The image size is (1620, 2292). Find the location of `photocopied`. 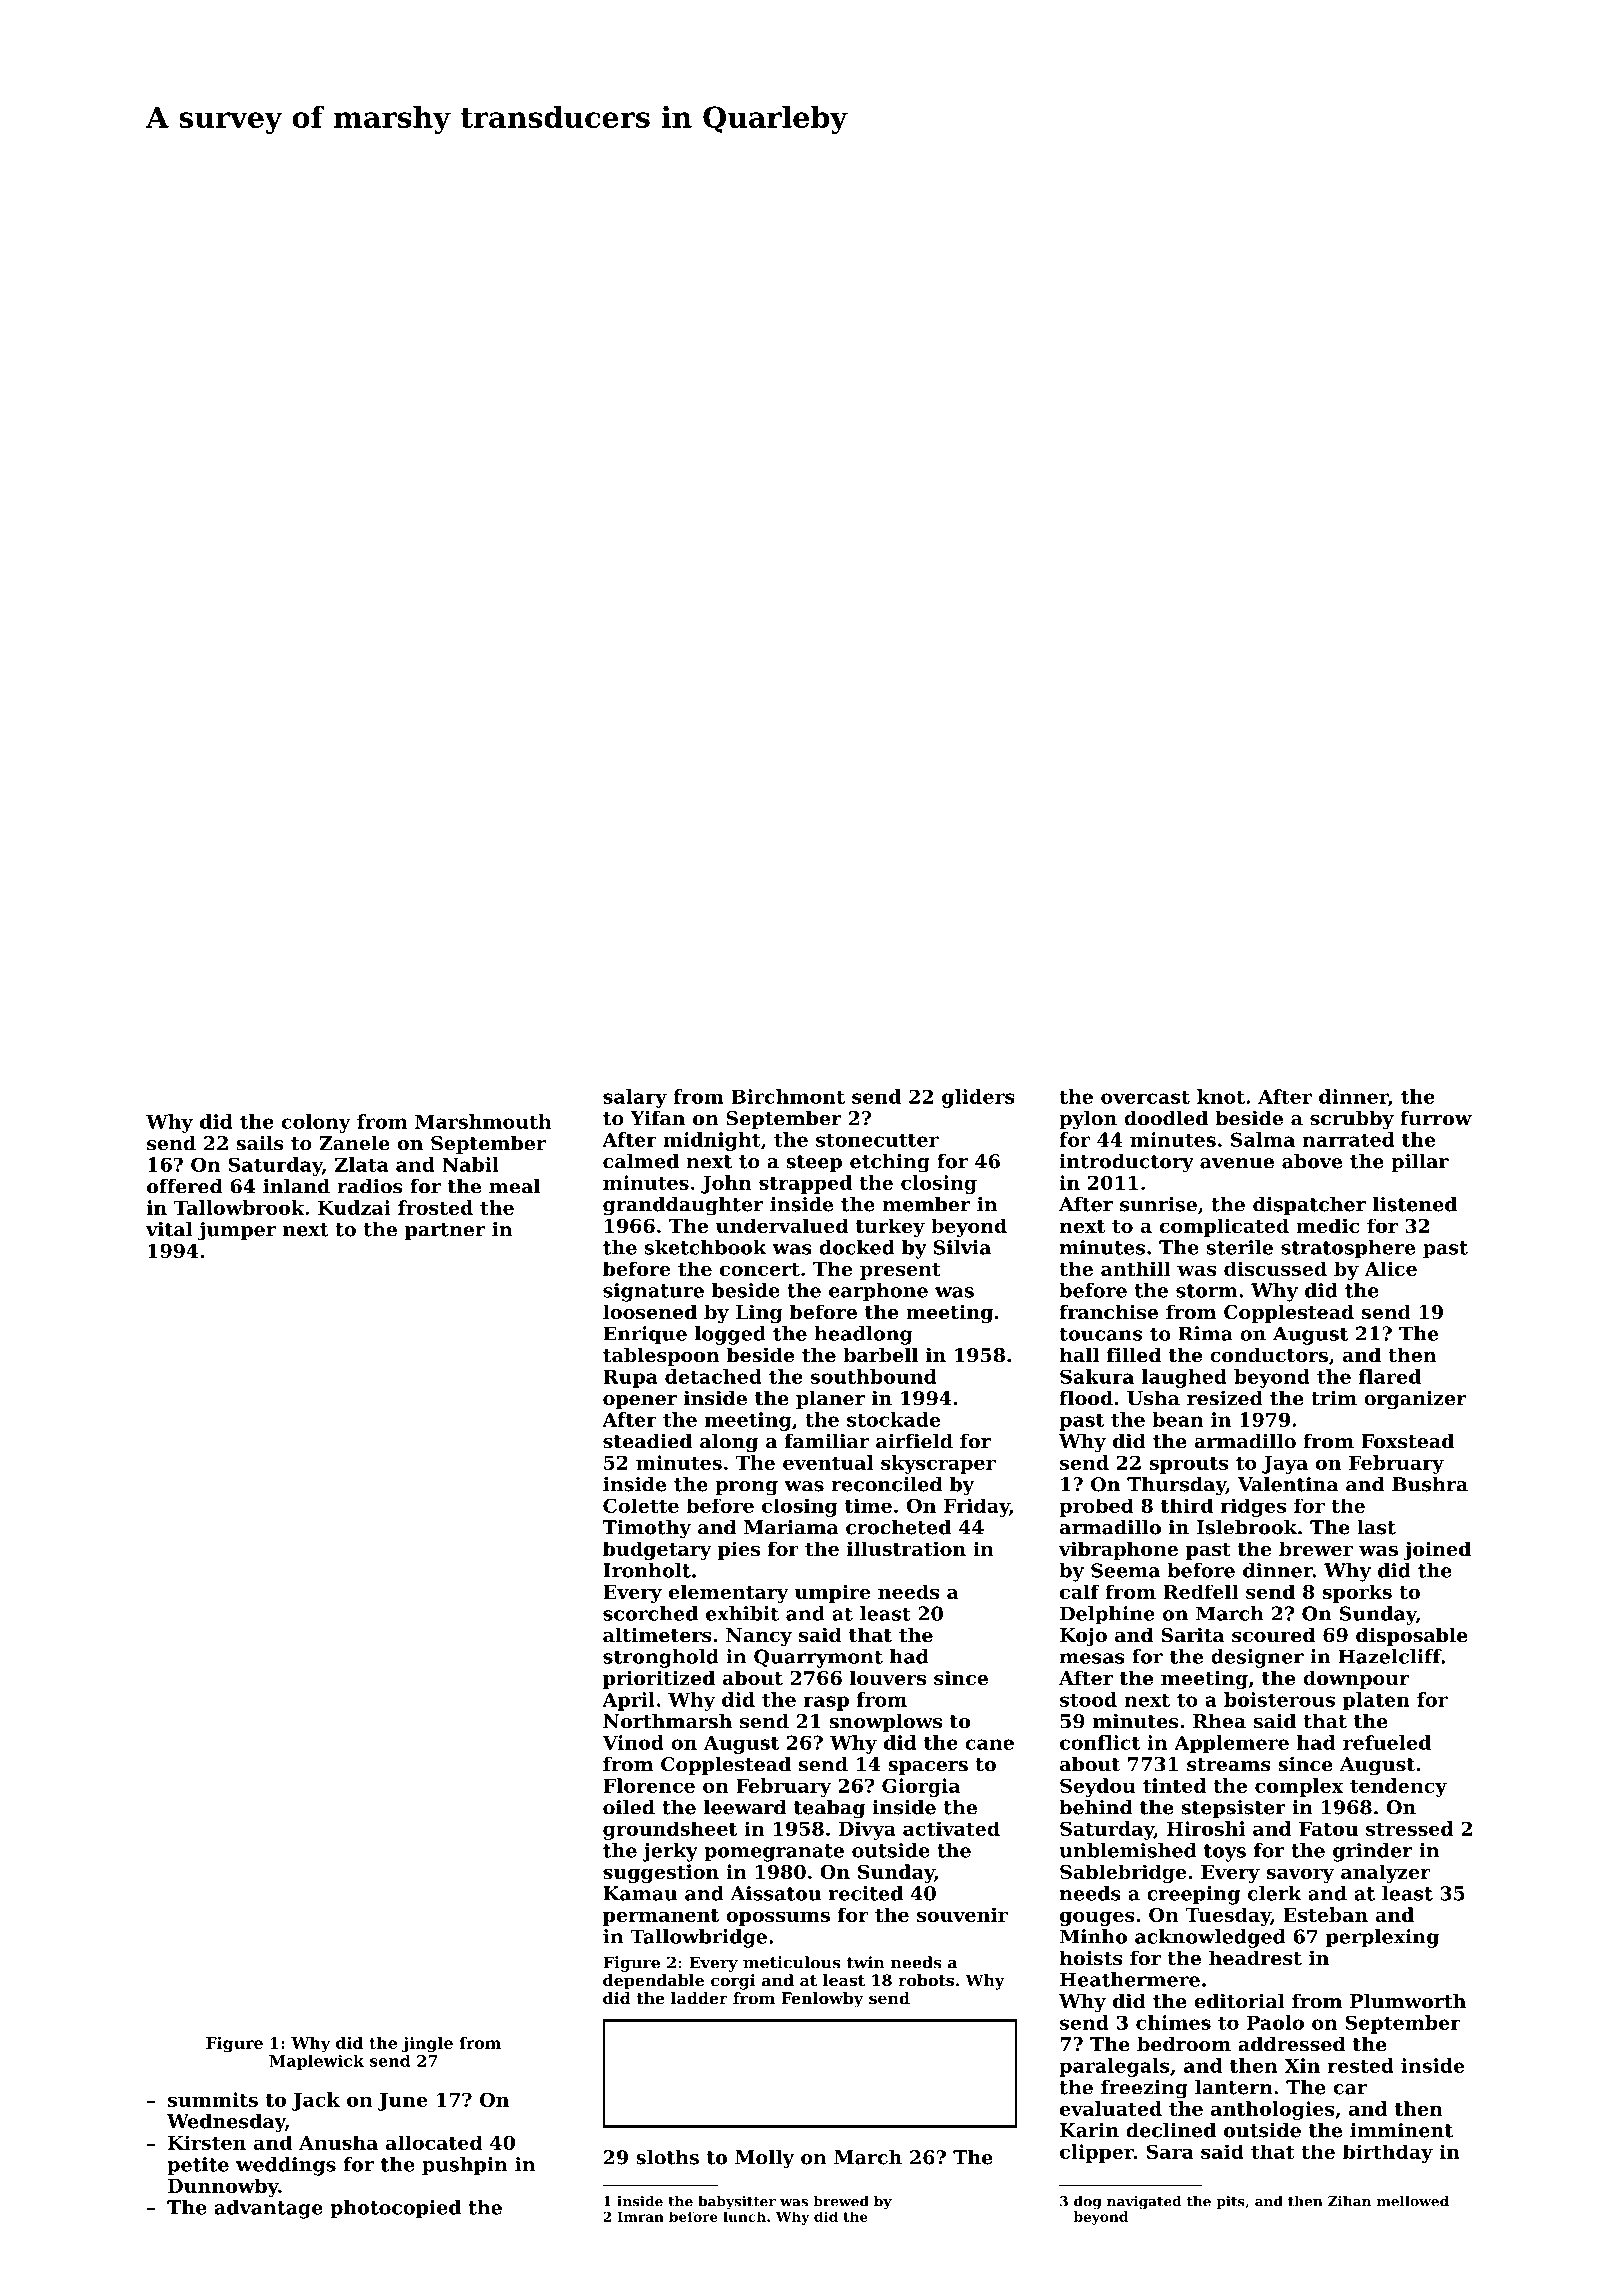

photocopied is located at coordinates (395, 2209).
